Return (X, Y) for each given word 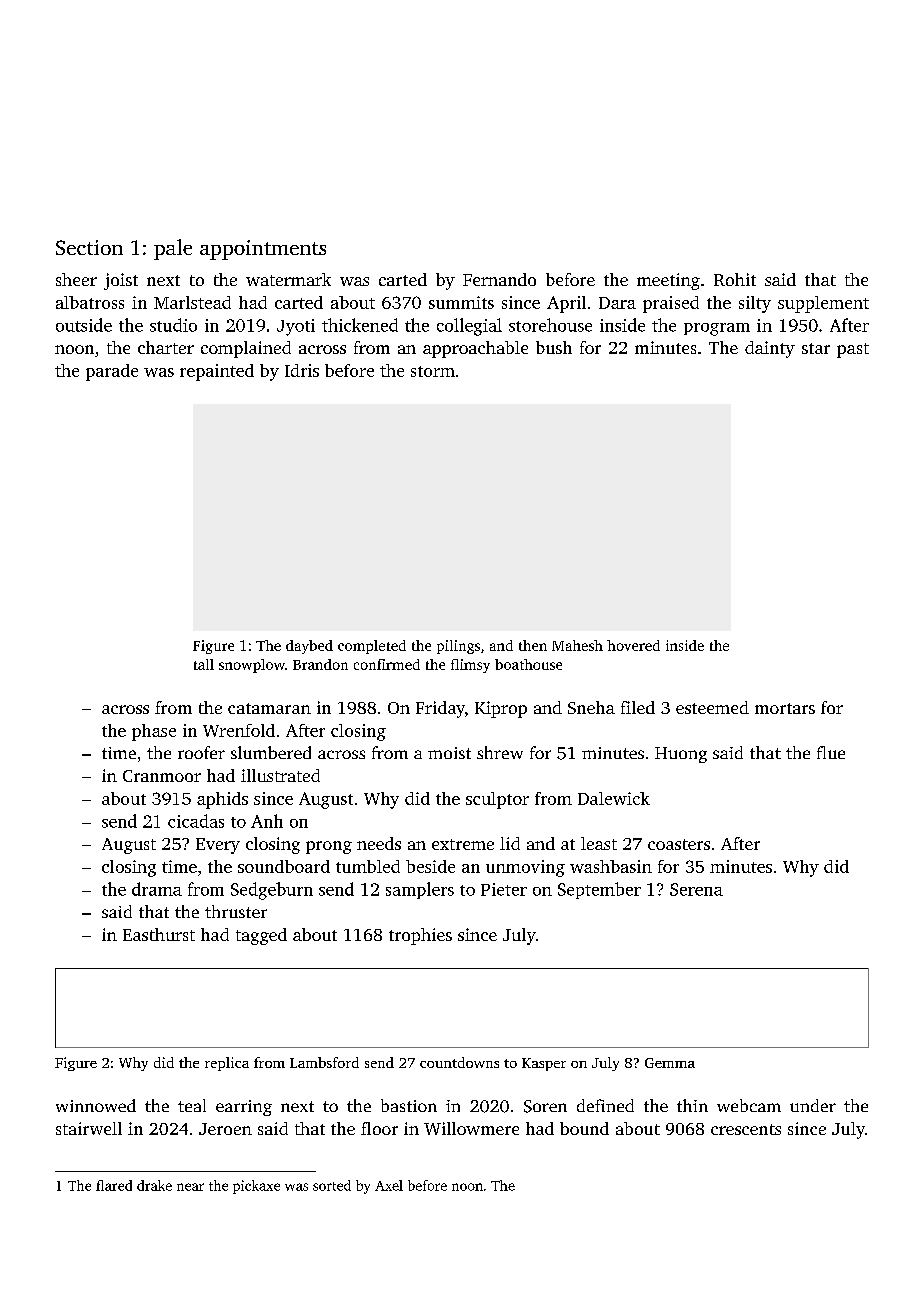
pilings (458, 647)
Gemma (670, 1063)
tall (204, 664)
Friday (440, 709)
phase (154, 732)
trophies (420, 936)
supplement (823, 304)
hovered (633, 645)
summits (461, 302)
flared (114, 1185)
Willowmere (471, 1128)
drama (157, 889)
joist (121, 281)
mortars (785, 708)
